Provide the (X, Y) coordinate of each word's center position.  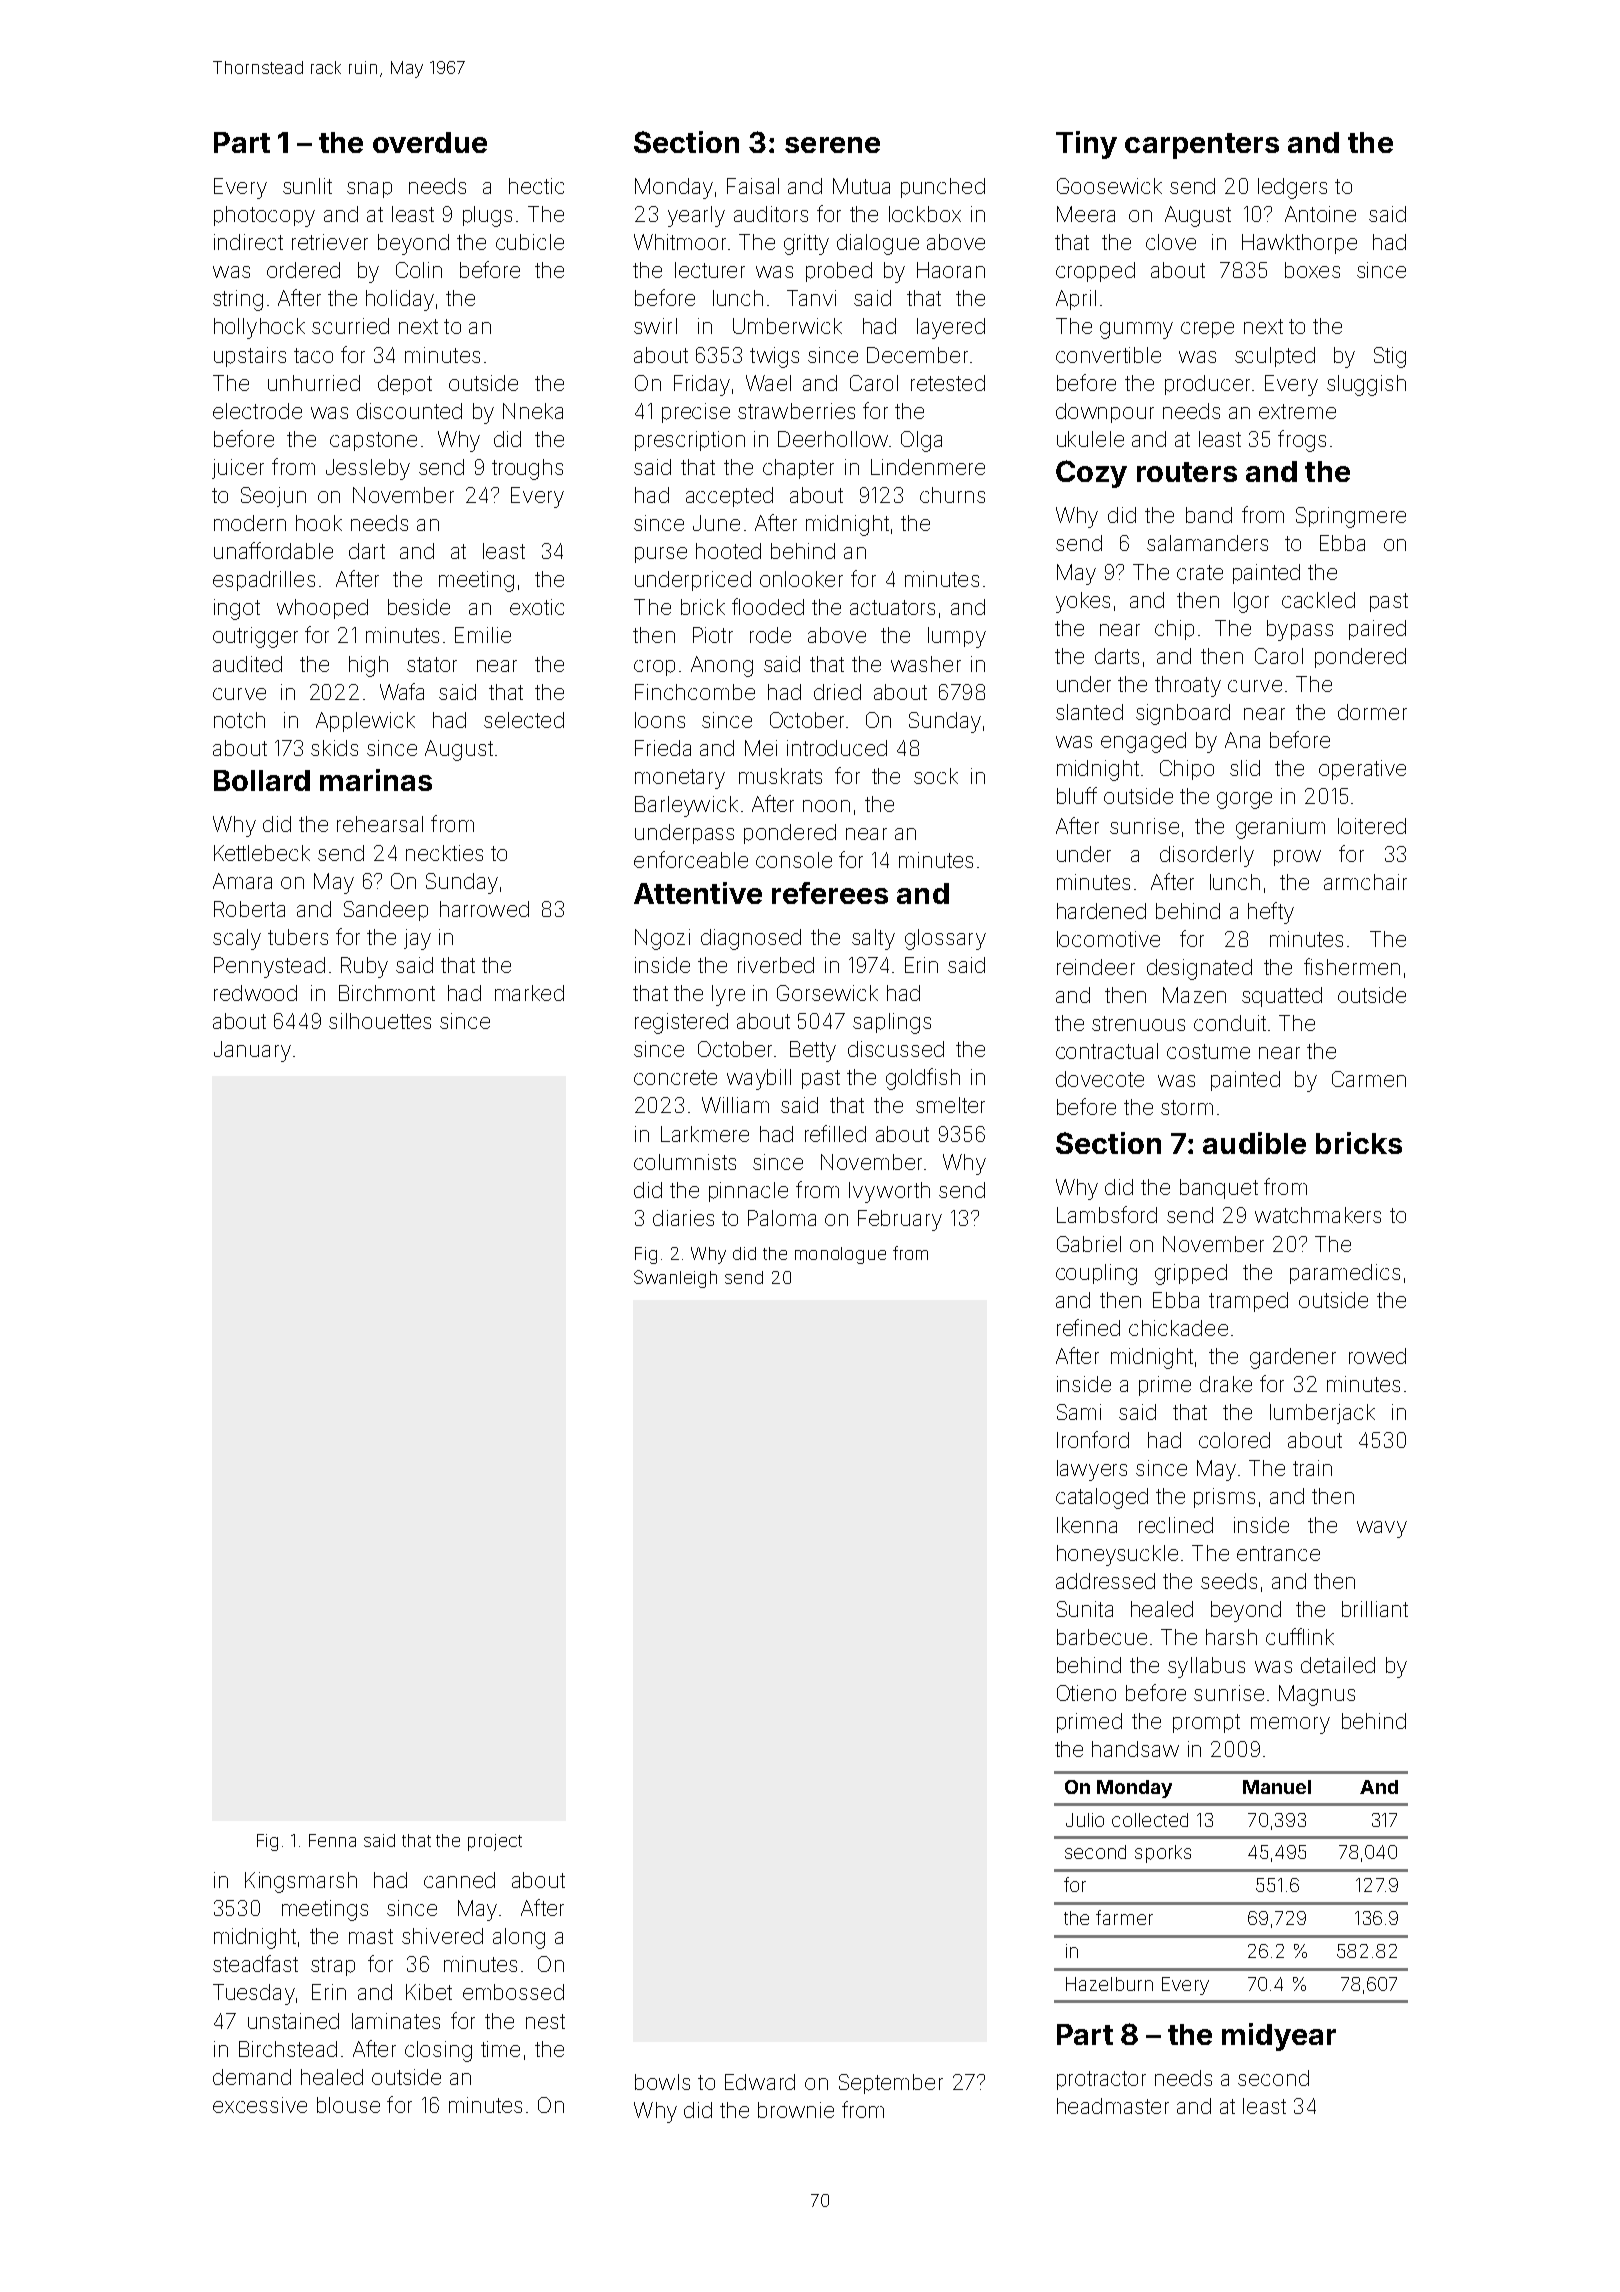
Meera (1086, 214)
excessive (260, 2105)
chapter (798, 469)
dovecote (1100, 1079)
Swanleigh (675, 1279)
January (252, 1051)
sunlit (307, 186)
